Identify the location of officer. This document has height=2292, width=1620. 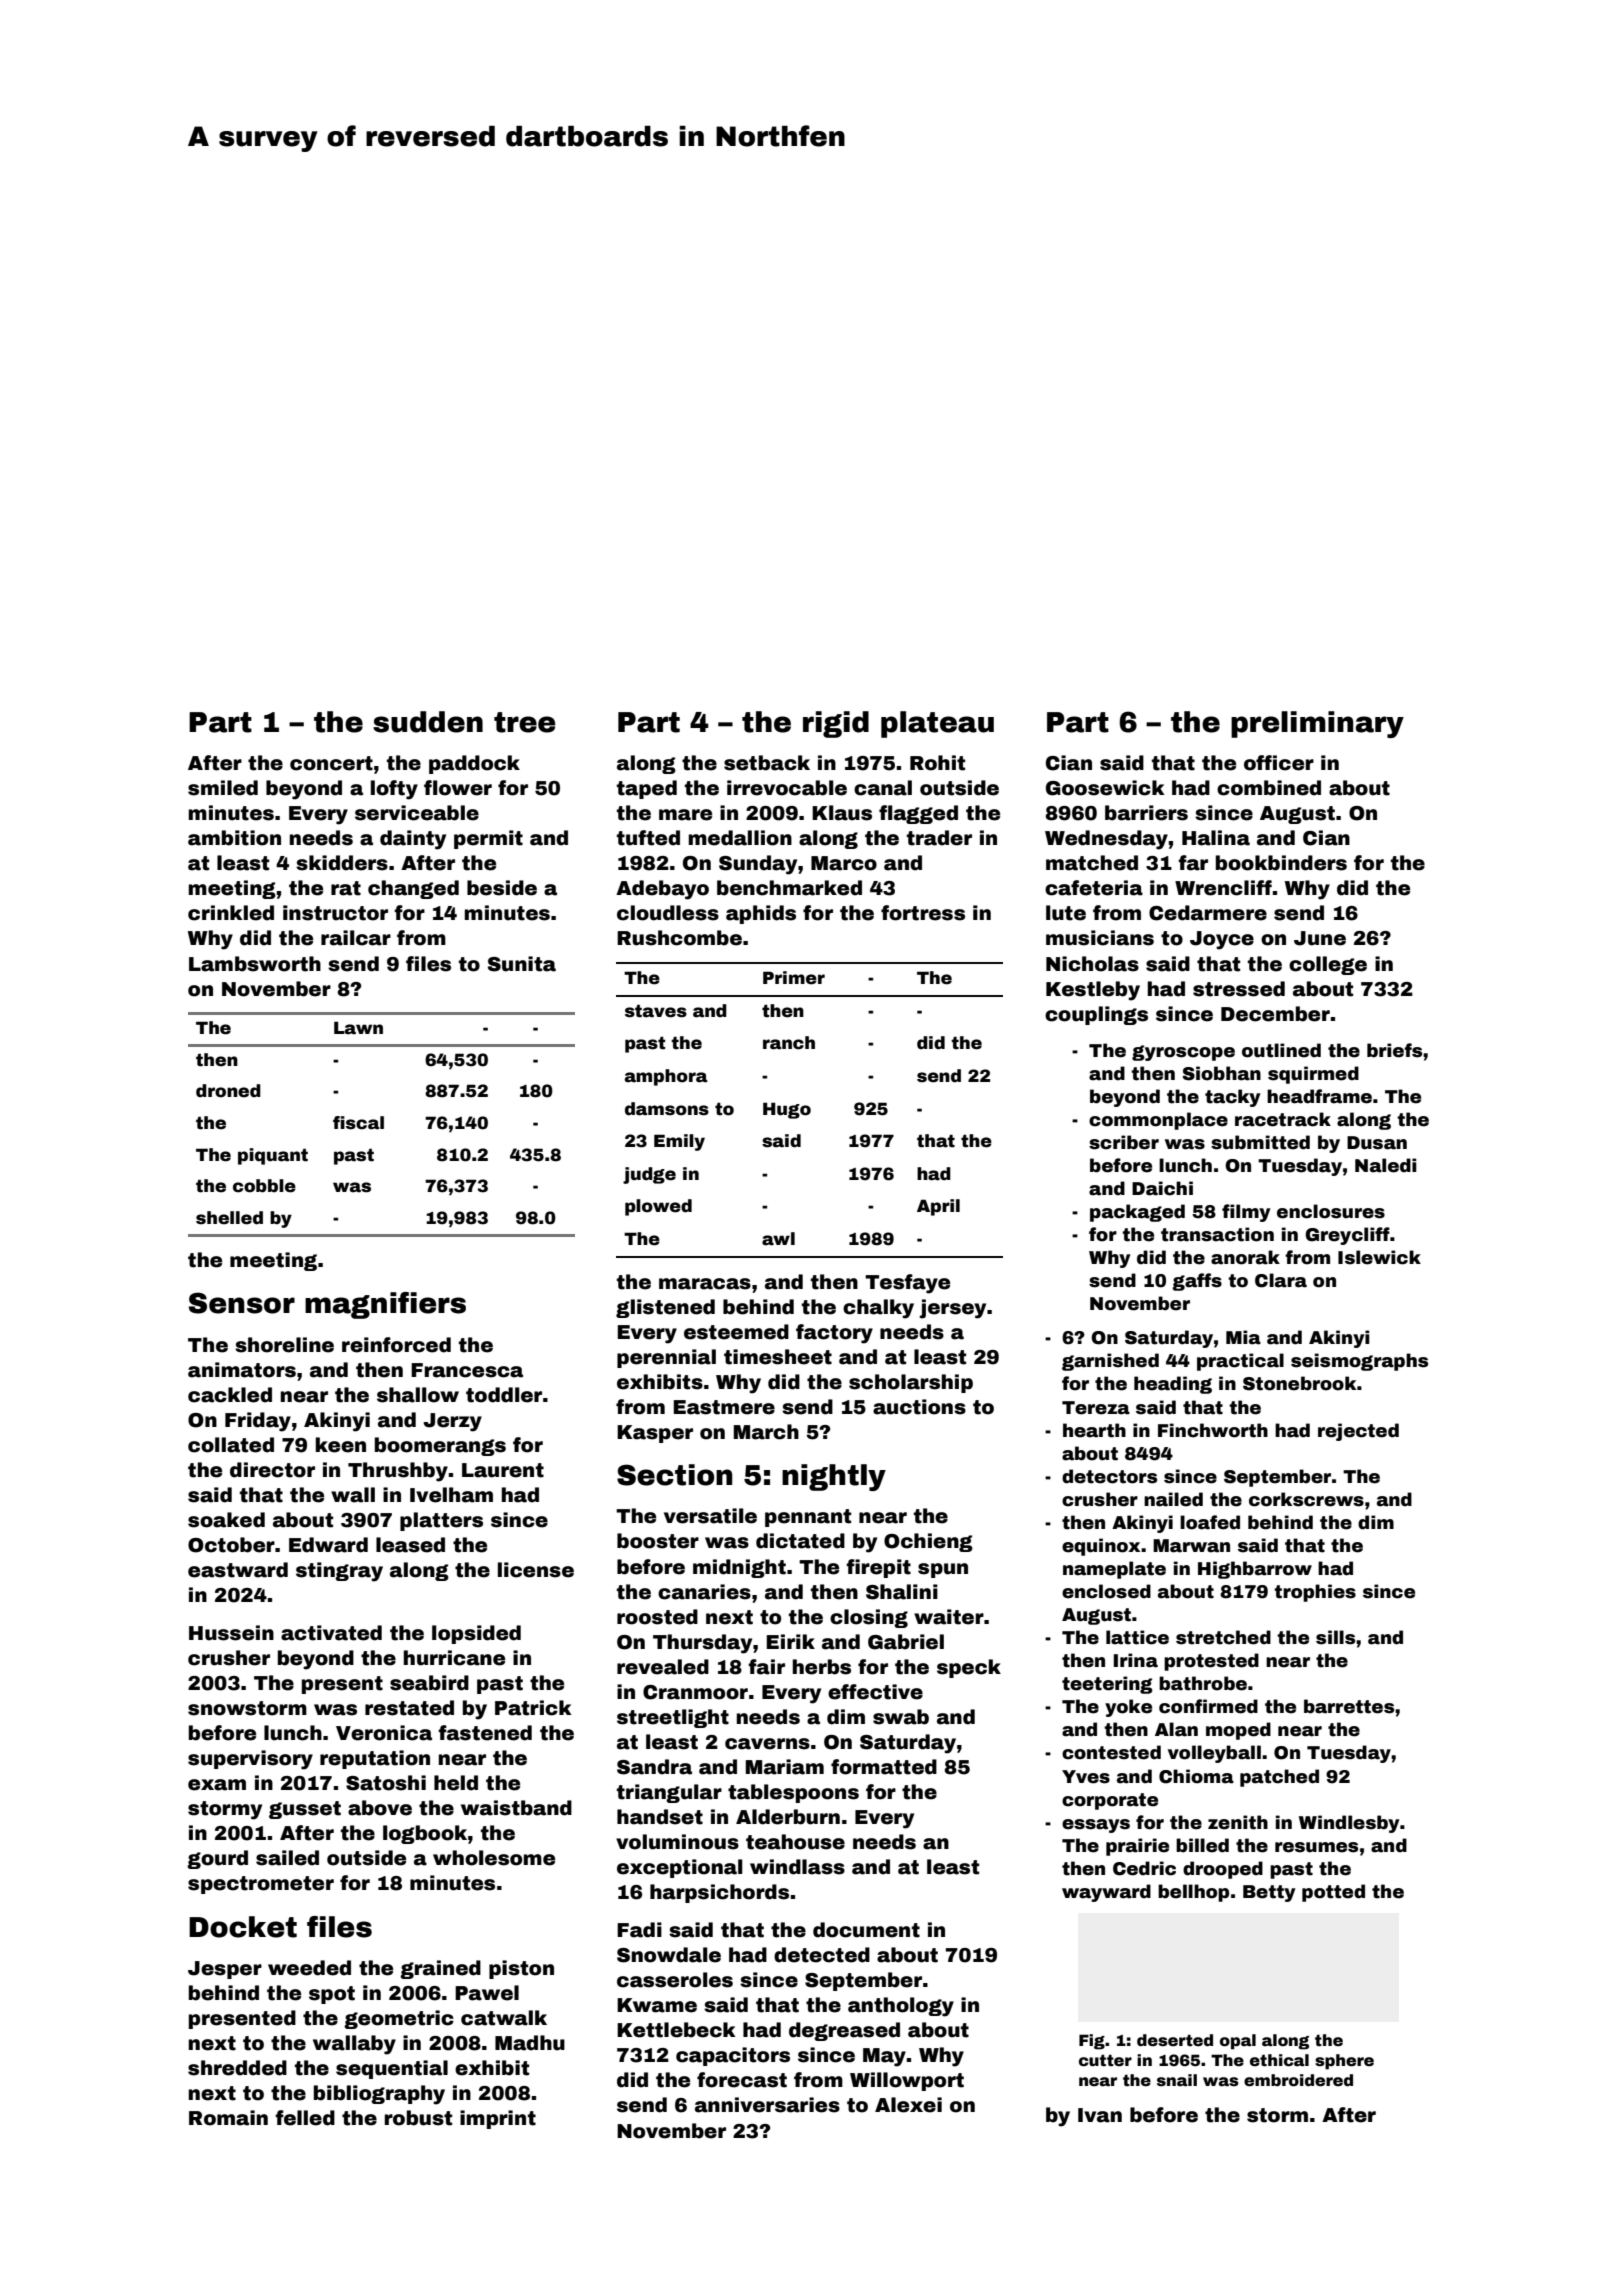
(1279, 763).
